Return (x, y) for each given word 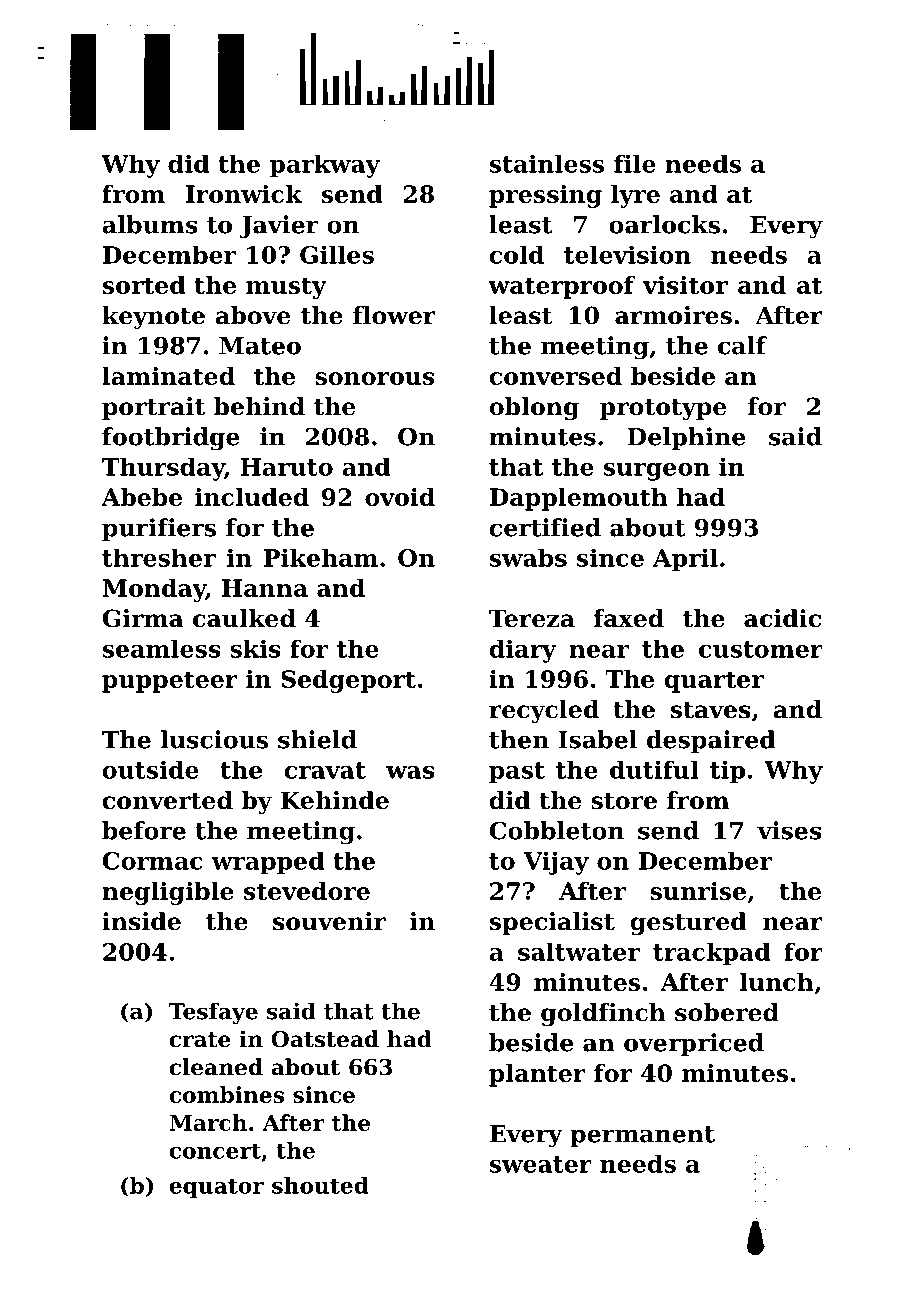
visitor (685, 285)
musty (286, 288)
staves (711, 710)
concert (215, 1151)
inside (141, 921)
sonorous (375, 378)
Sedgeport (348, 681)
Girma (143, 618)
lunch (777, 982)
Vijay (556, 863)
